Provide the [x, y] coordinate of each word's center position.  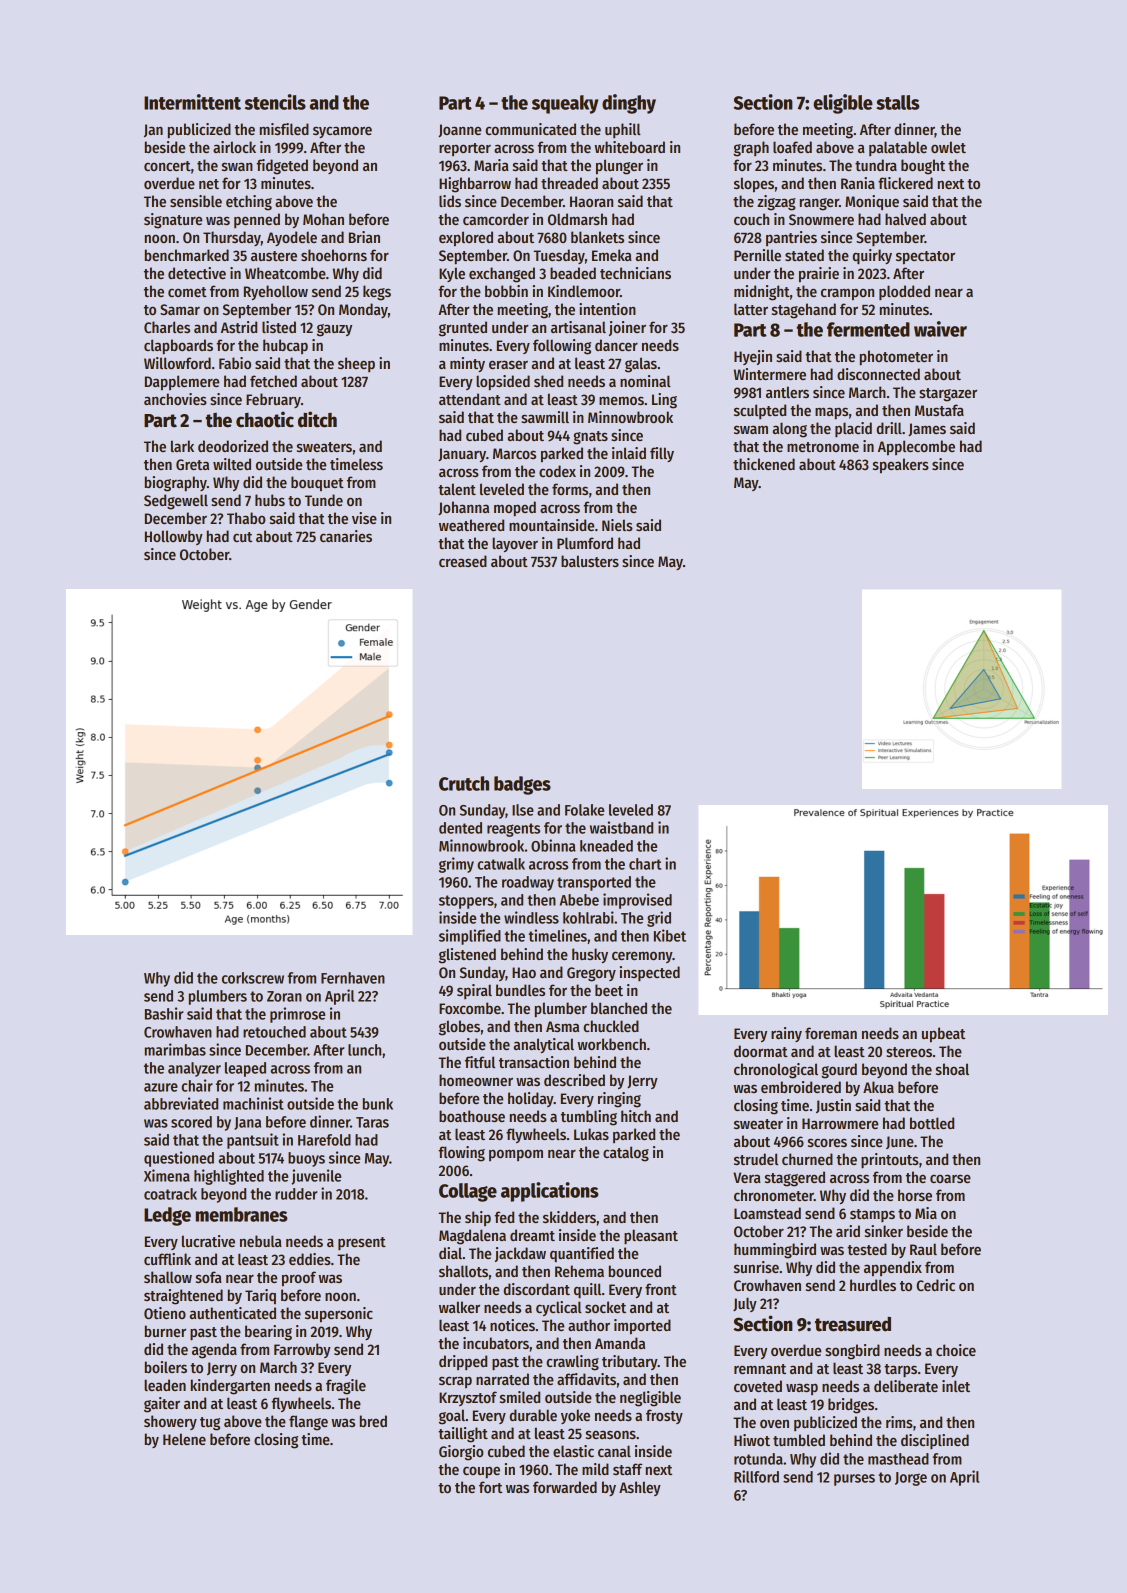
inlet [956, 1386]
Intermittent [192, 102]
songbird [852, 1352]
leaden [165, 1385]
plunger [619, 167]
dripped [463, 1362]
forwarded [565, 1487]
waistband [621, 827]
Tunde [324, 500]
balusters [590, 561]
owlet [948, 147]
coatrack [170, 1194]
